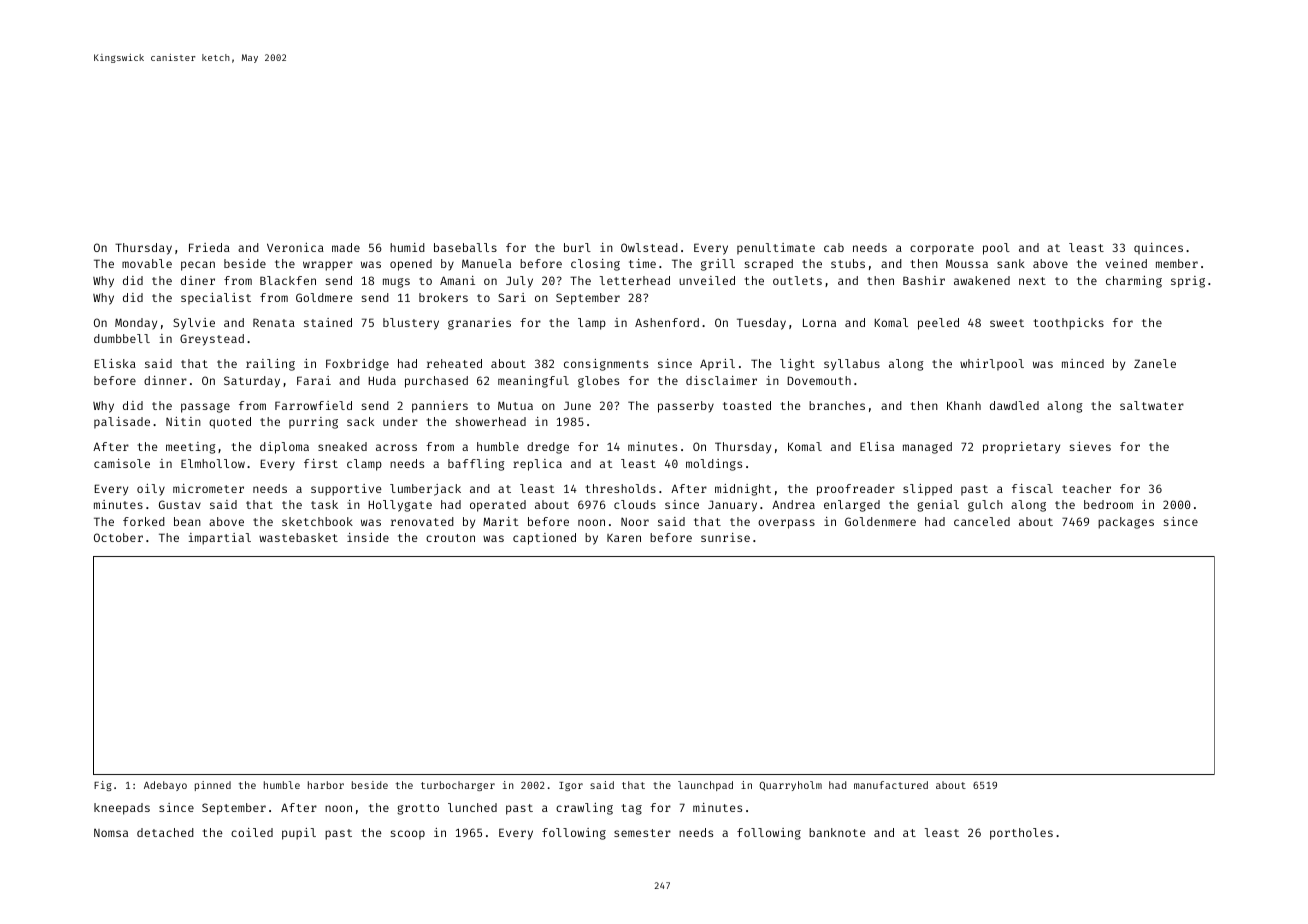  I want to click on Fig, so click(103, 786).
